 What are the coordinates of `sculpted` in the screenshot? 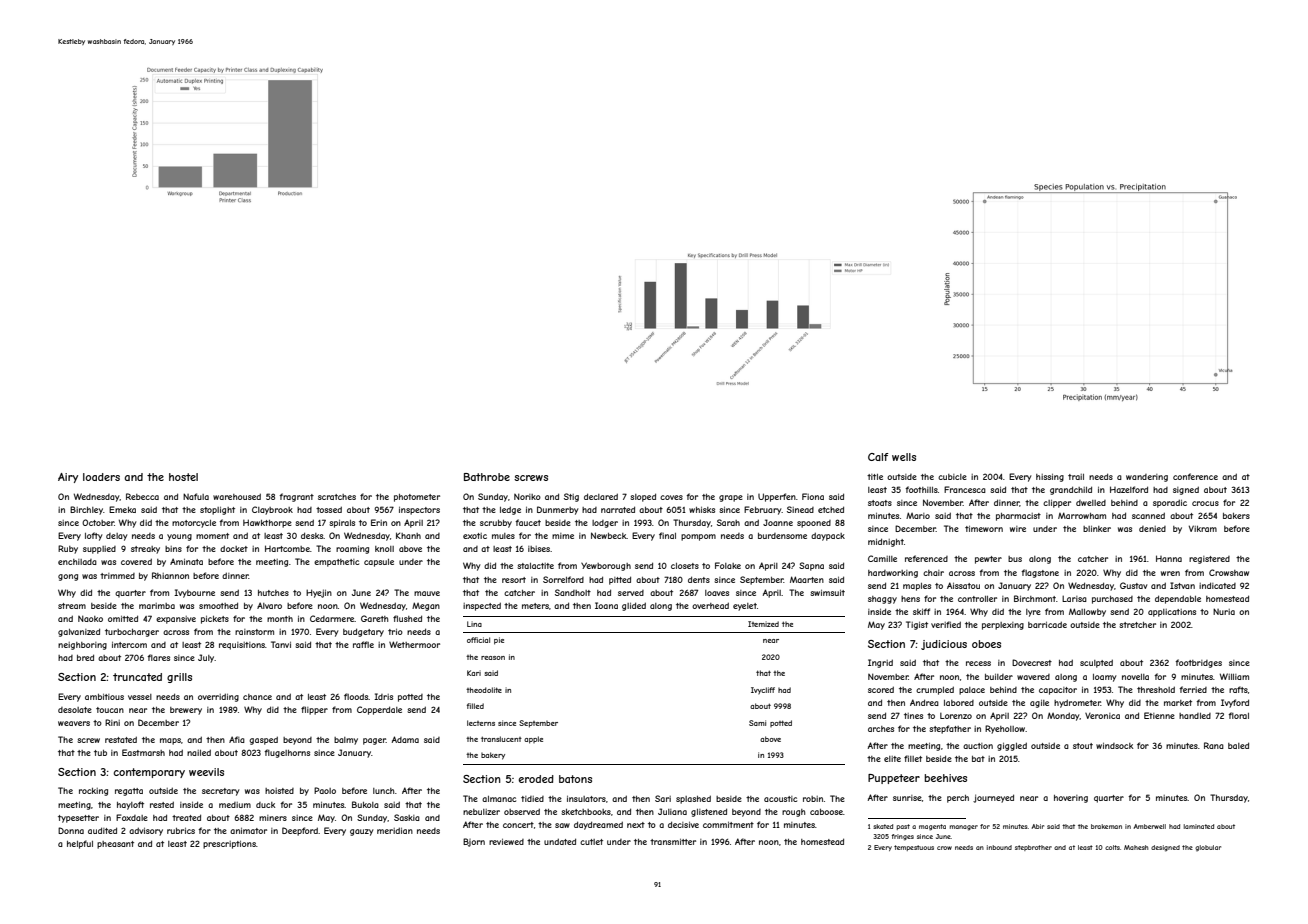 It's located at (1096, 663).
